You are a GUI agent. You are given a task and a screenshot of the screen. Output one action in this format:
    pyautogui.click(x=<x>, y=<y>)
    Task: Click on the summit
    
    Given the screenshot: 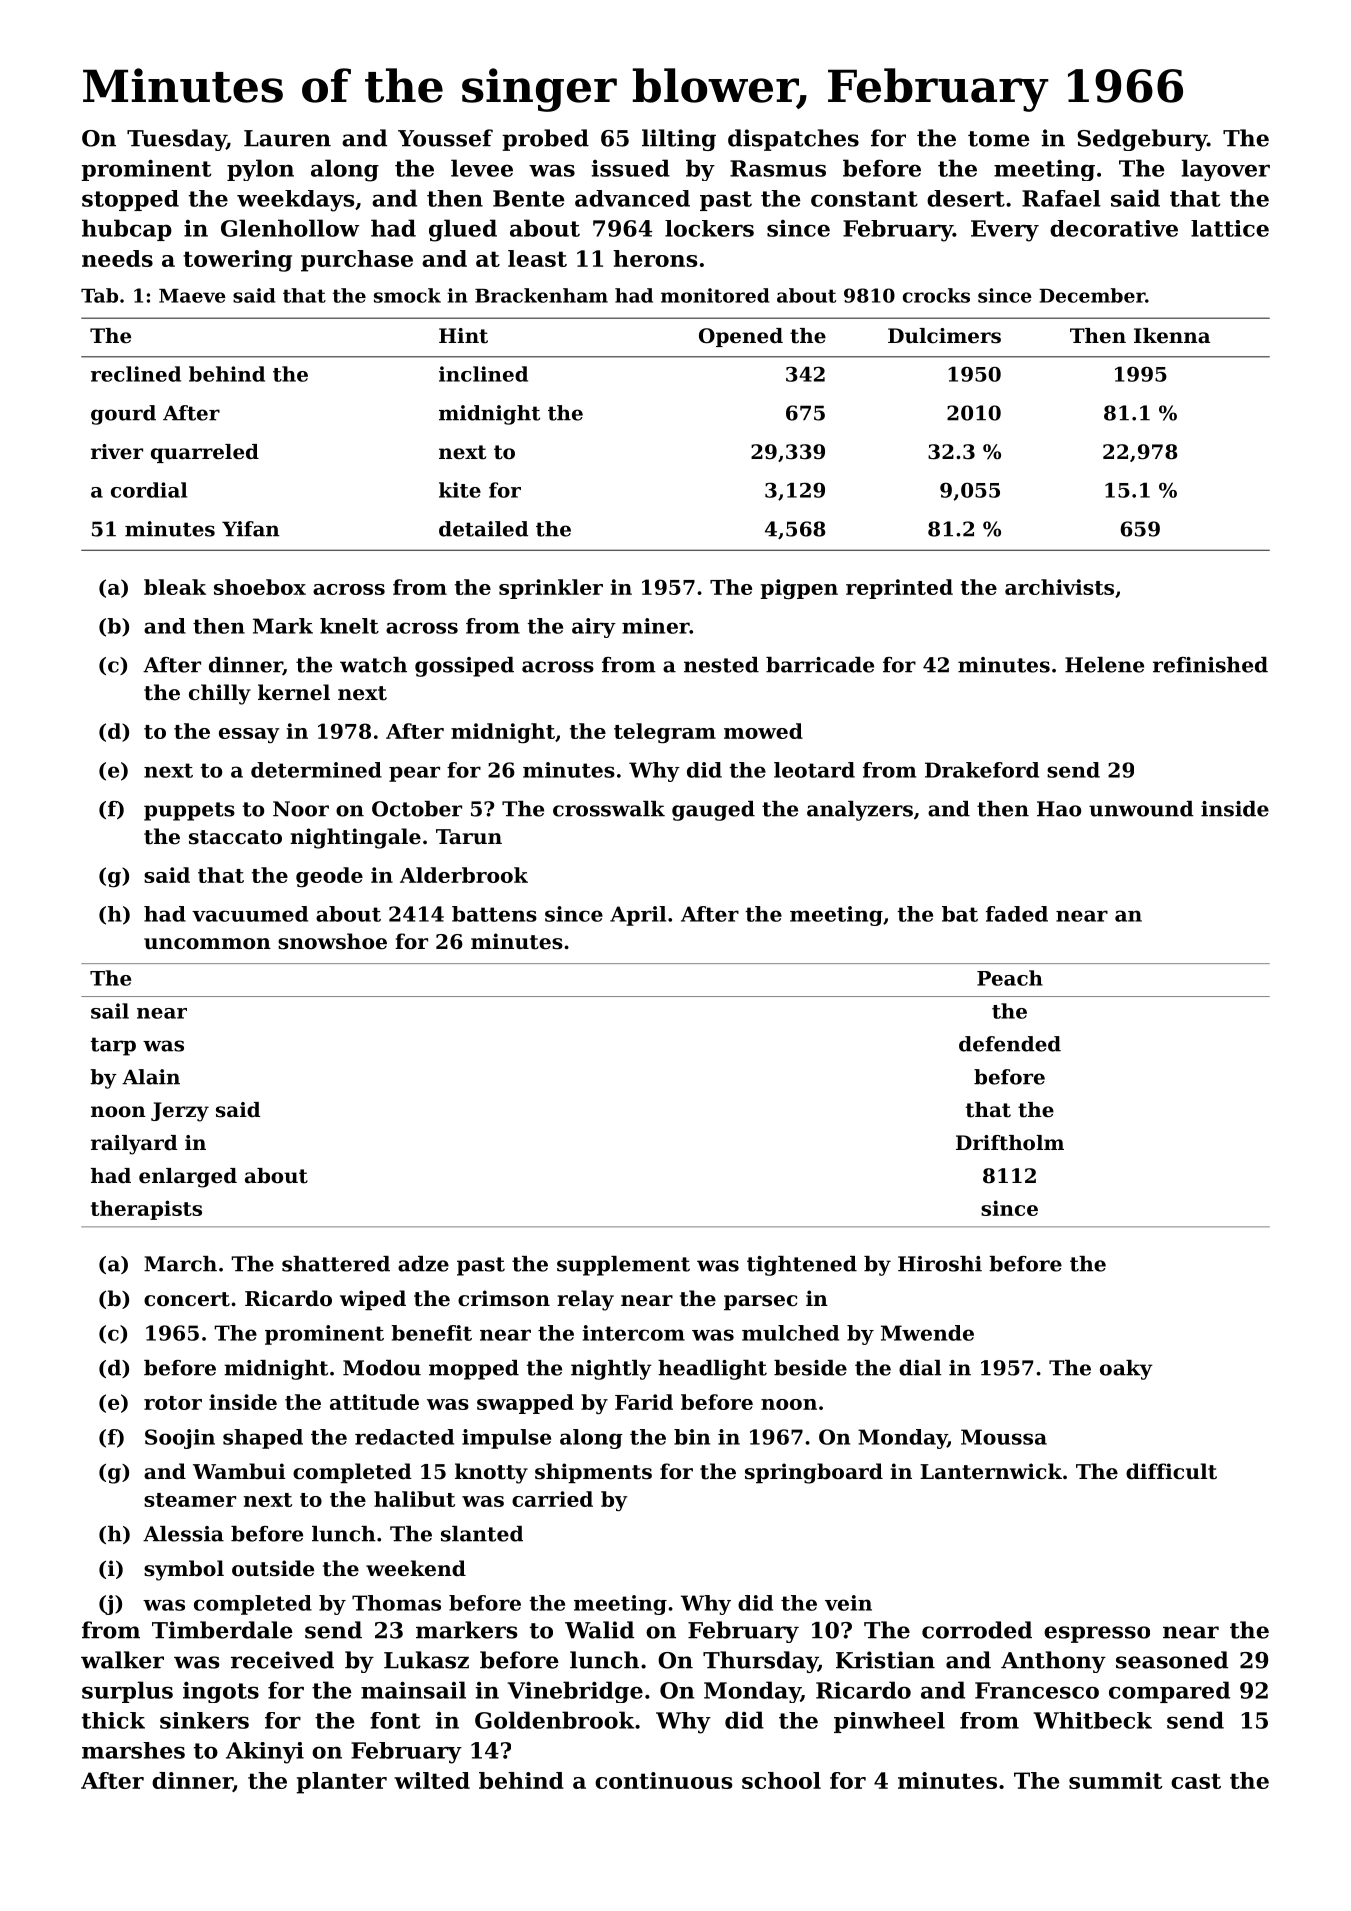 What is the action you would take?
    pyautogui.click(x=1116, y=1780)
